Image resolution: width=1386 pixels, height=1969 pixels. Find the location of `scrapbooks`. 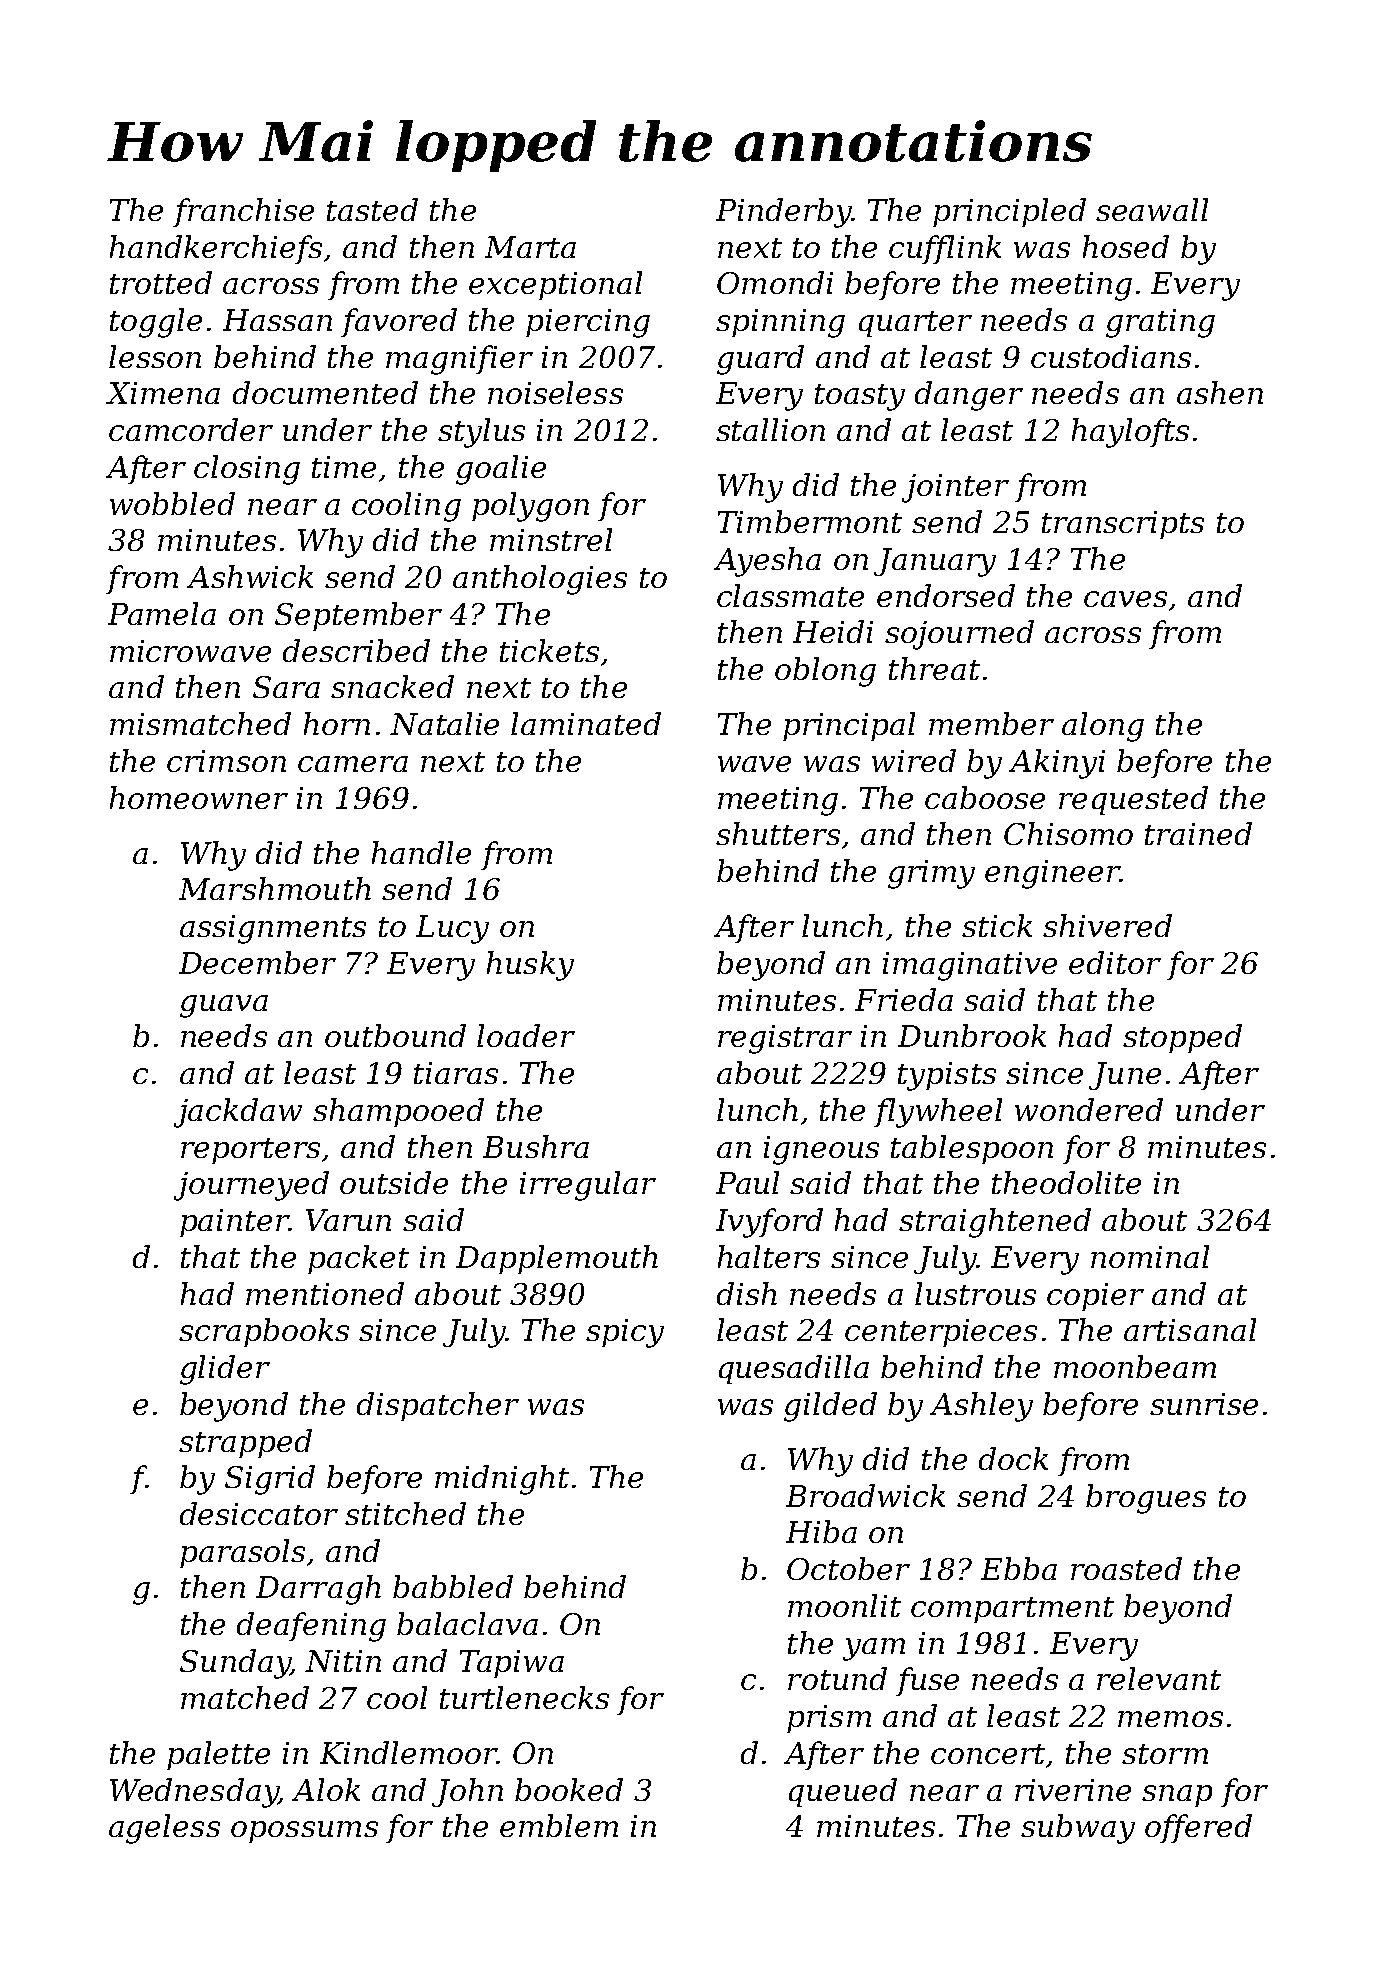

scrapbooks is located at coordinates (264, 1332).
